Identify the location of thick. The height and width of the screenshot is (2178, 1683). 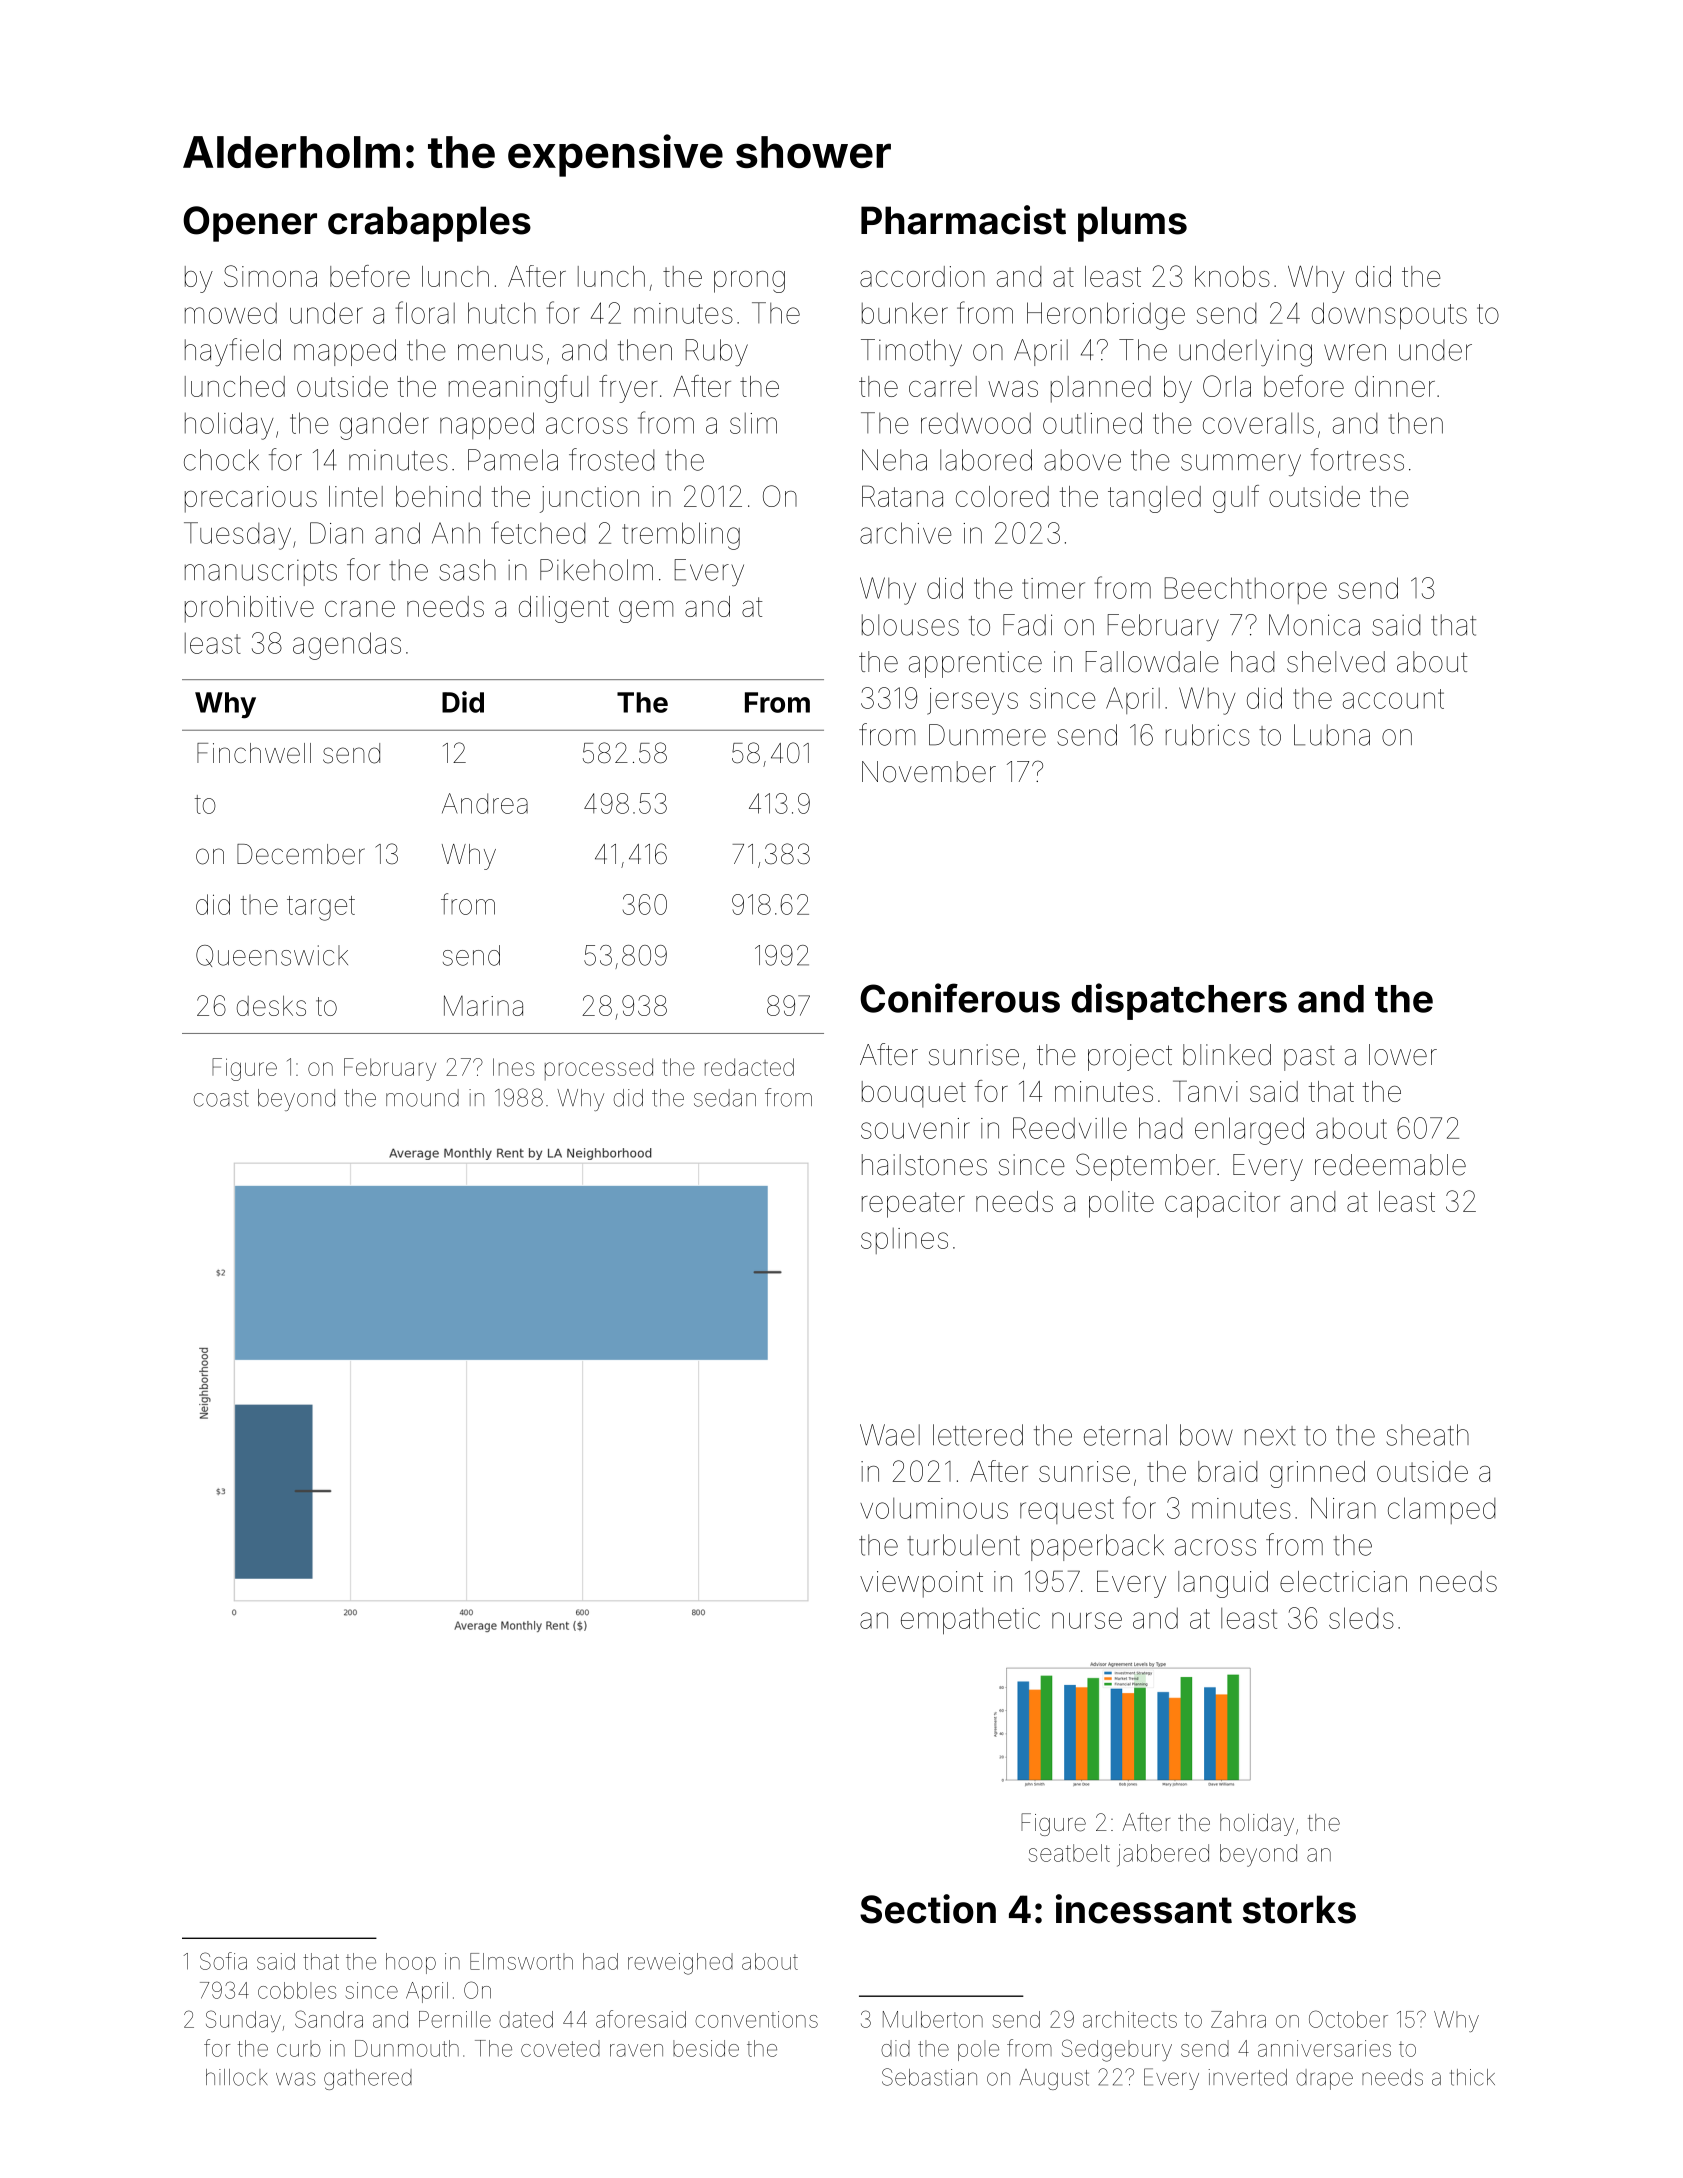
(1472, 2077).
